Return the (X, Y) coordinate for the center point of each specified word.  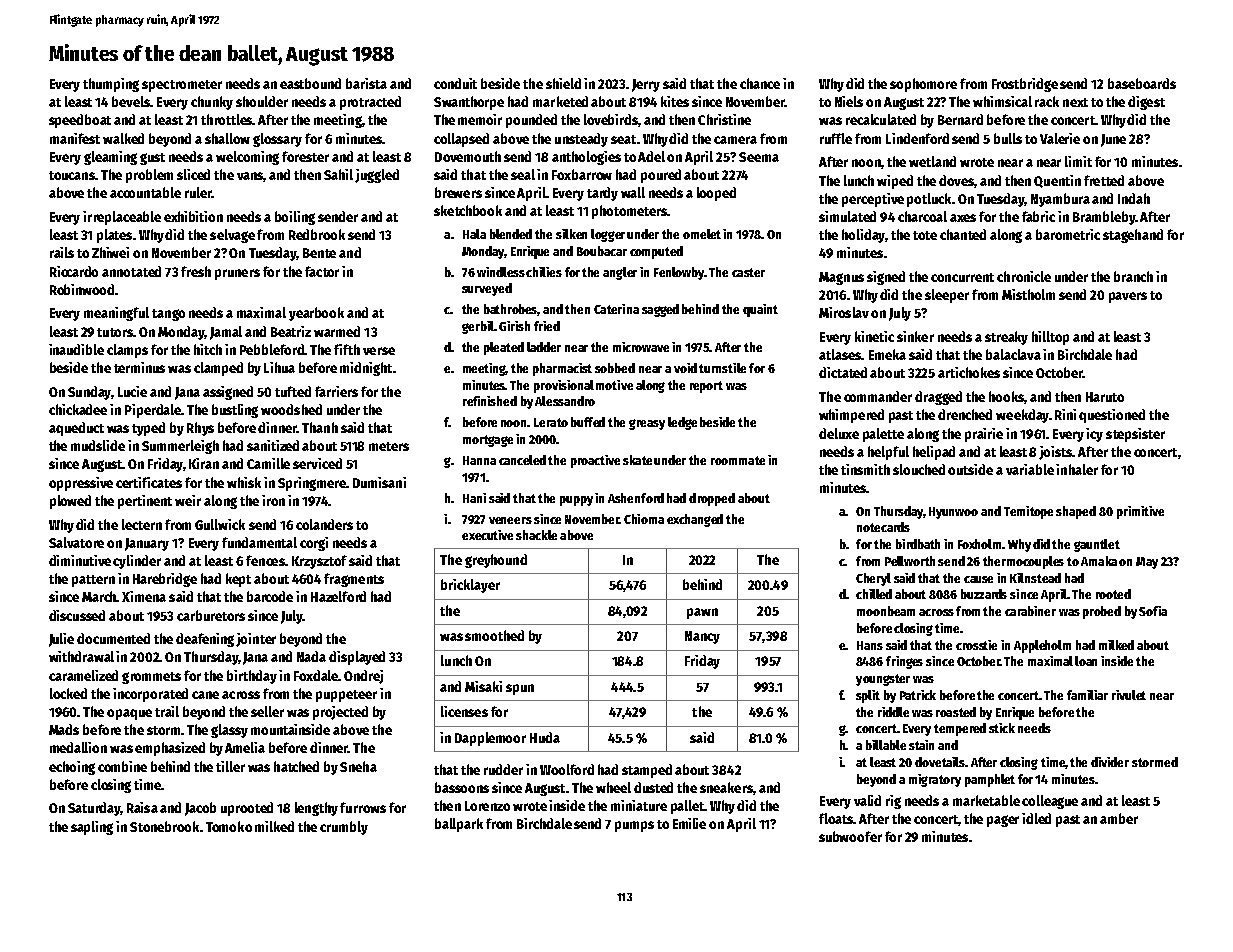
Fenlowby (679, 273)
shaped (1076, 512)
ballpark (459, 825)
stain (921, 745)
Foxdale (316, 675)
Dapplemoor (490, 739)
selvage (232, 236)
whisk (244, 482)
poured (661, 176)
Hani (474, 498)
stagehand (1133, 236)
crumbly (344, 828)
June (1113, 140)
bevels (131, 101)
